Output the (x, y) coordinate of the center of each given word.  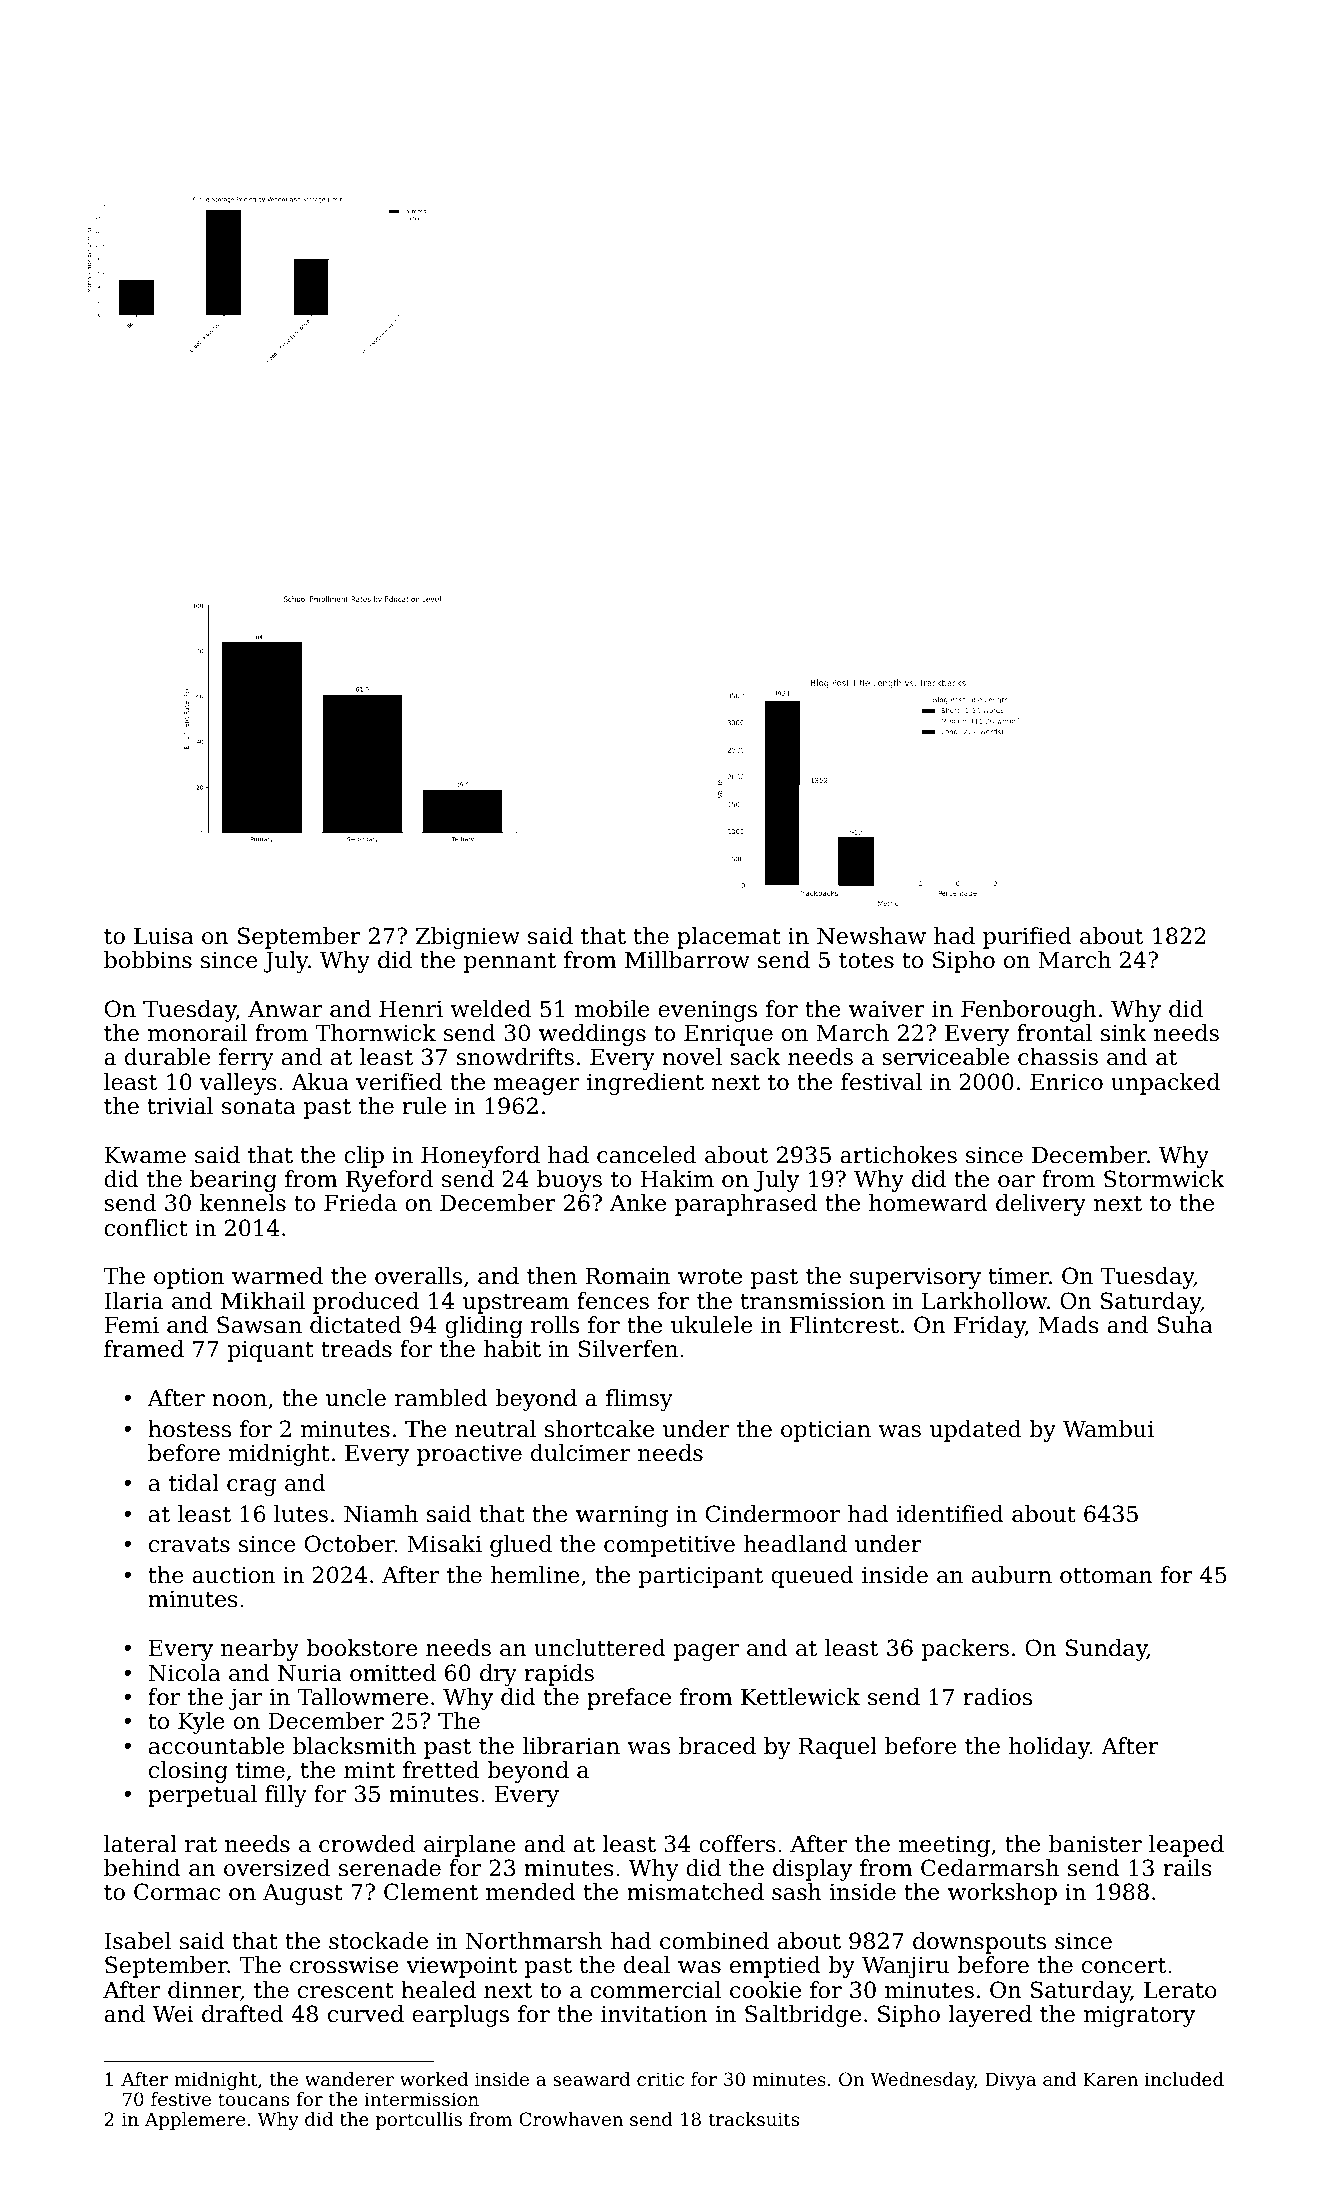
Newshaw (871, 936)
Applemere (195, 2121)
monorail (197, 1033)
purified (1027, 938)
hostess (189, 1429)
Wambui (1108, 1429)
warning (622, 1516)
